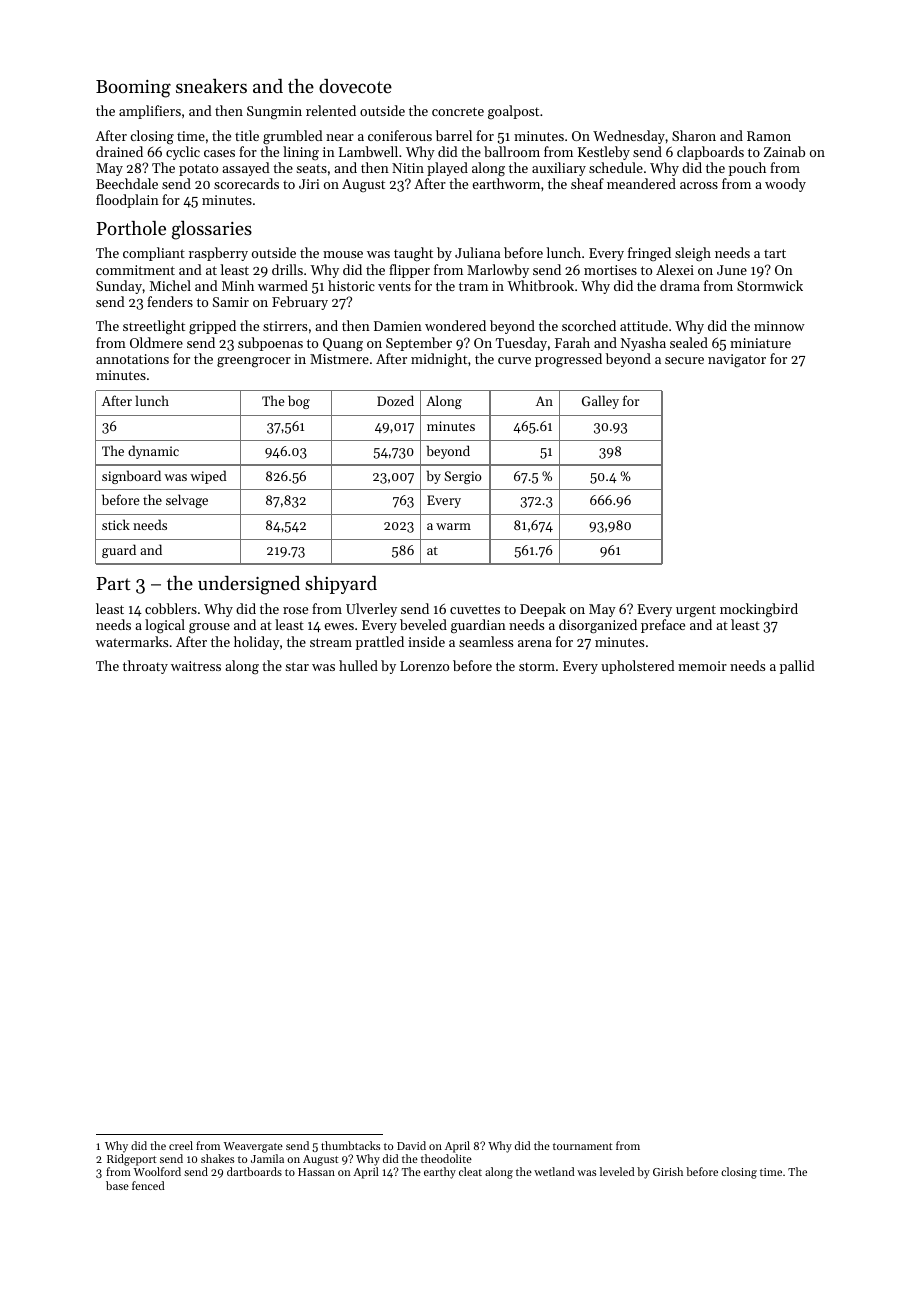 This screenshot has width=924, height=1308. Describe the element at coordinates (470, 1171) in the screenshot. I see `cleat` at that location.
